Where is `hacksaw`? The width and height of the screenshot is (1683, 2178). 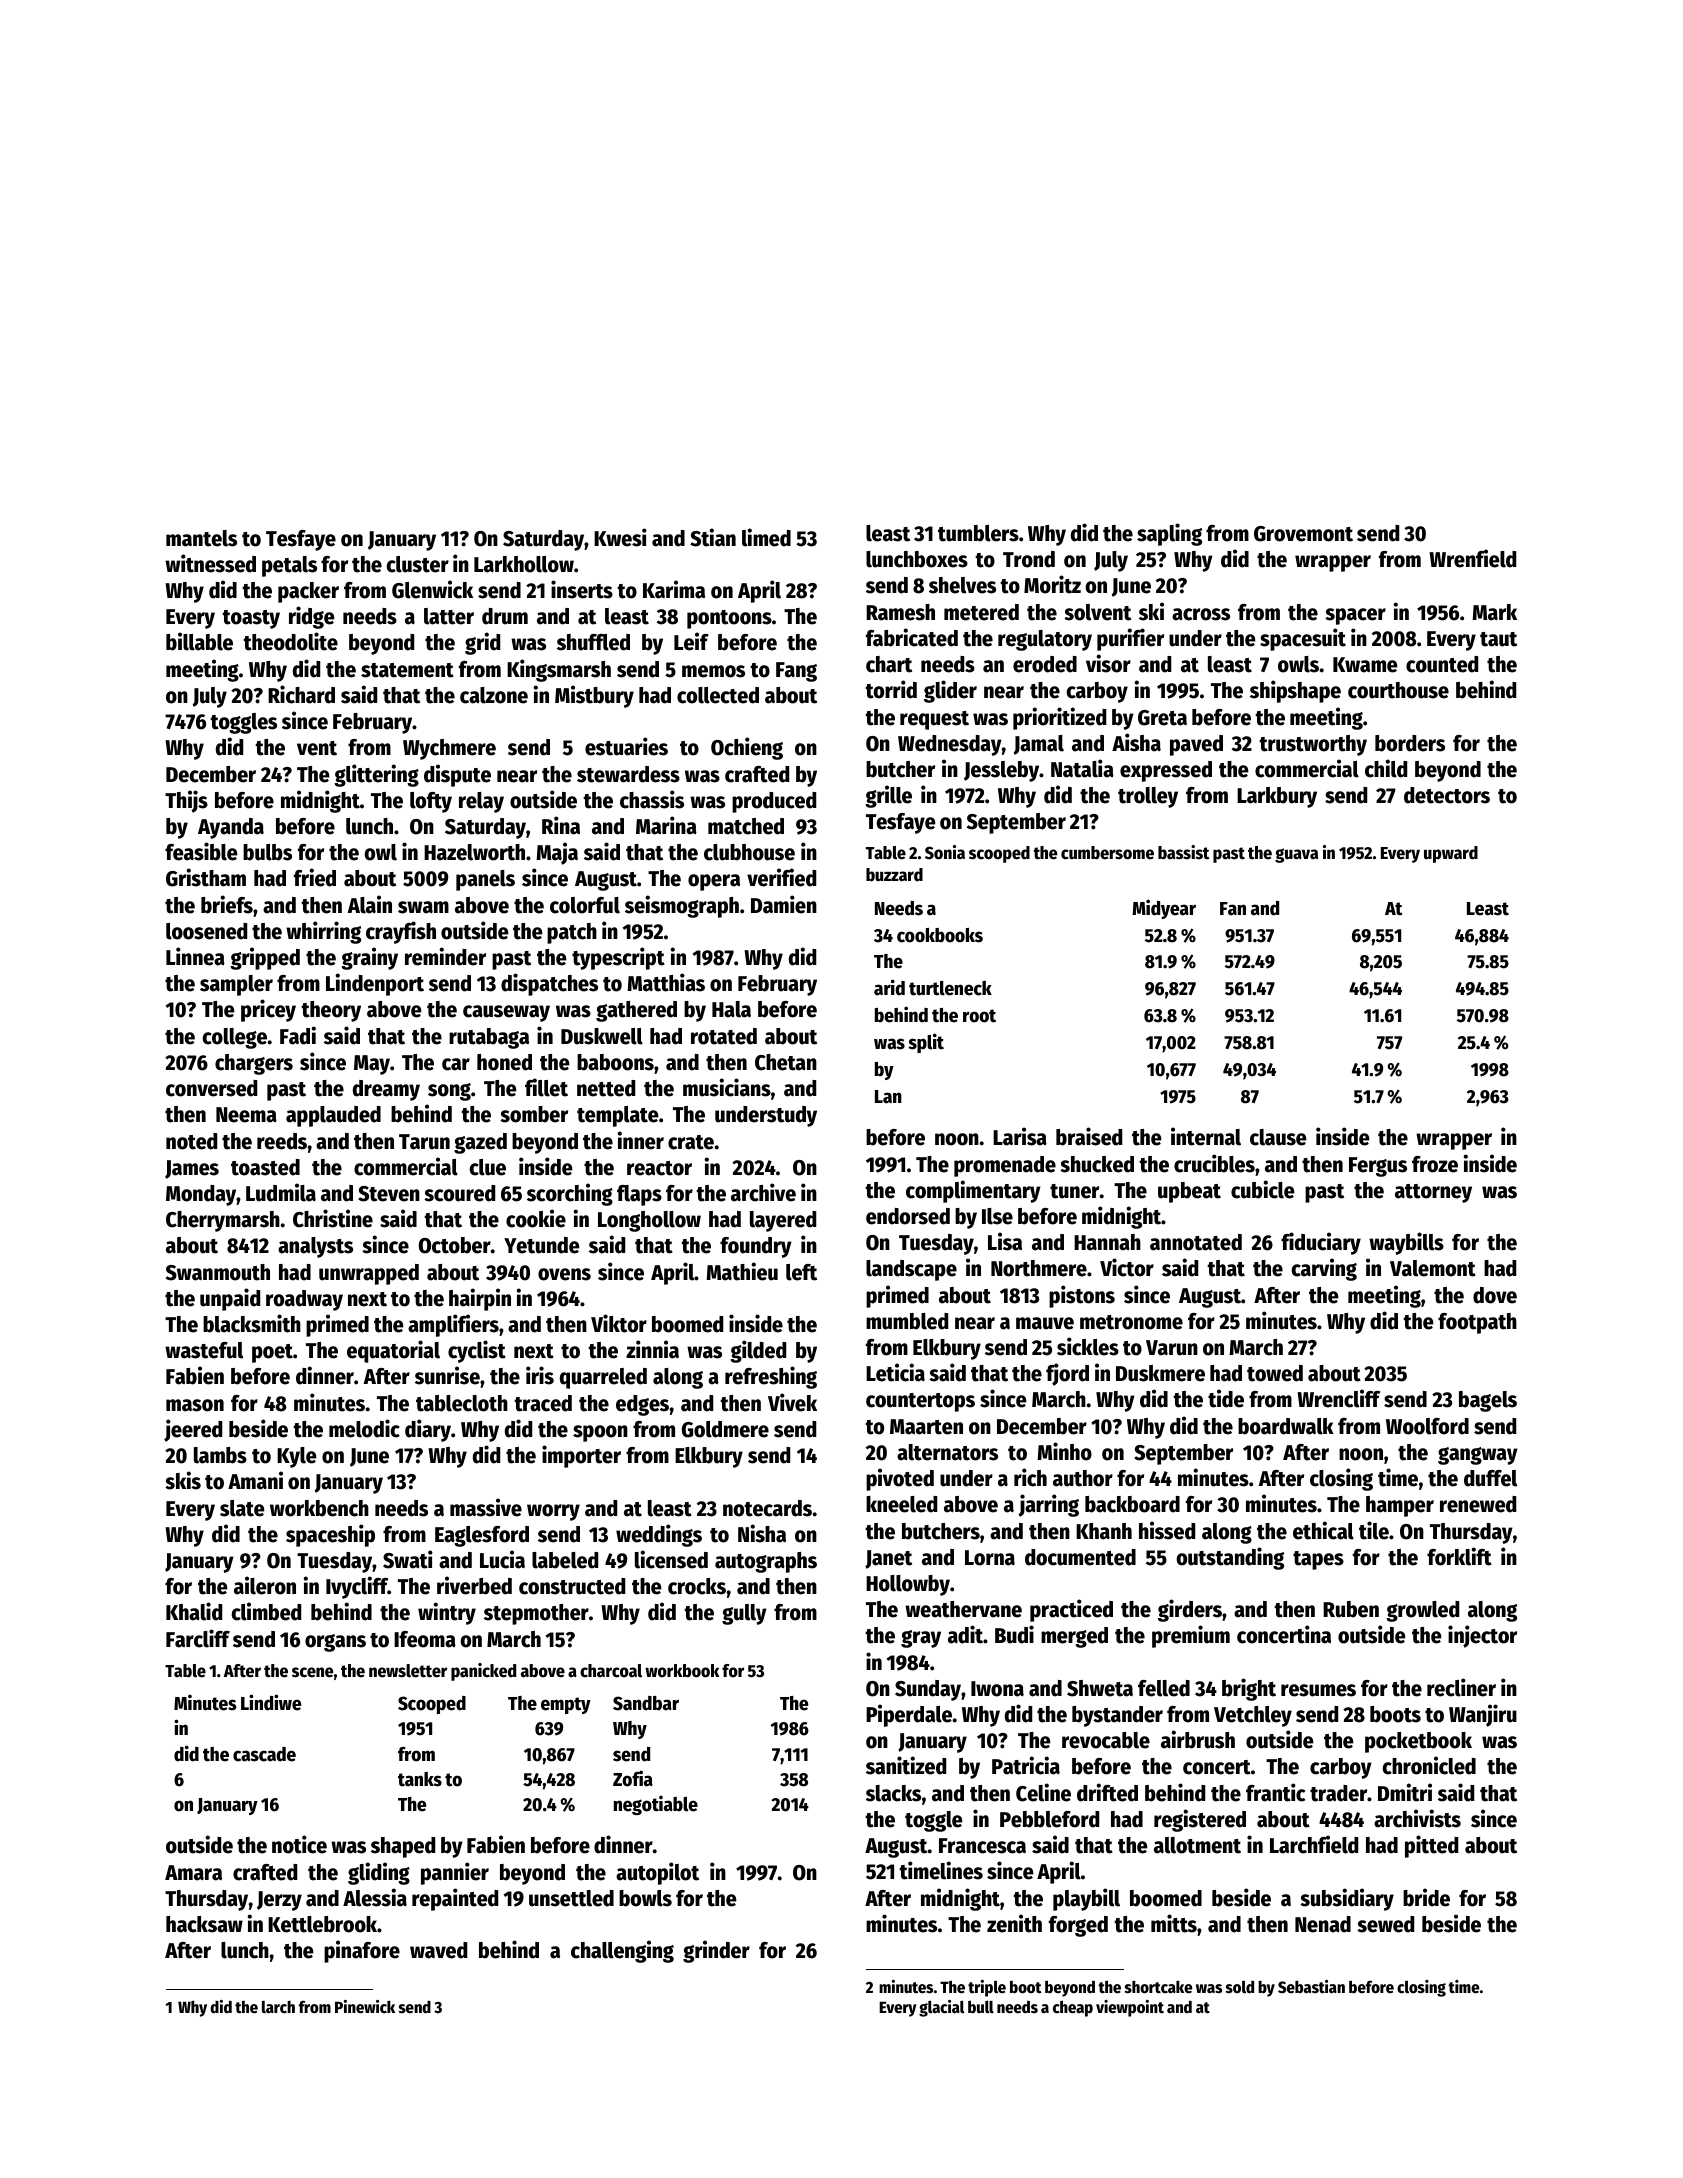 hacksaw is located at coordinates (204, 1924).
